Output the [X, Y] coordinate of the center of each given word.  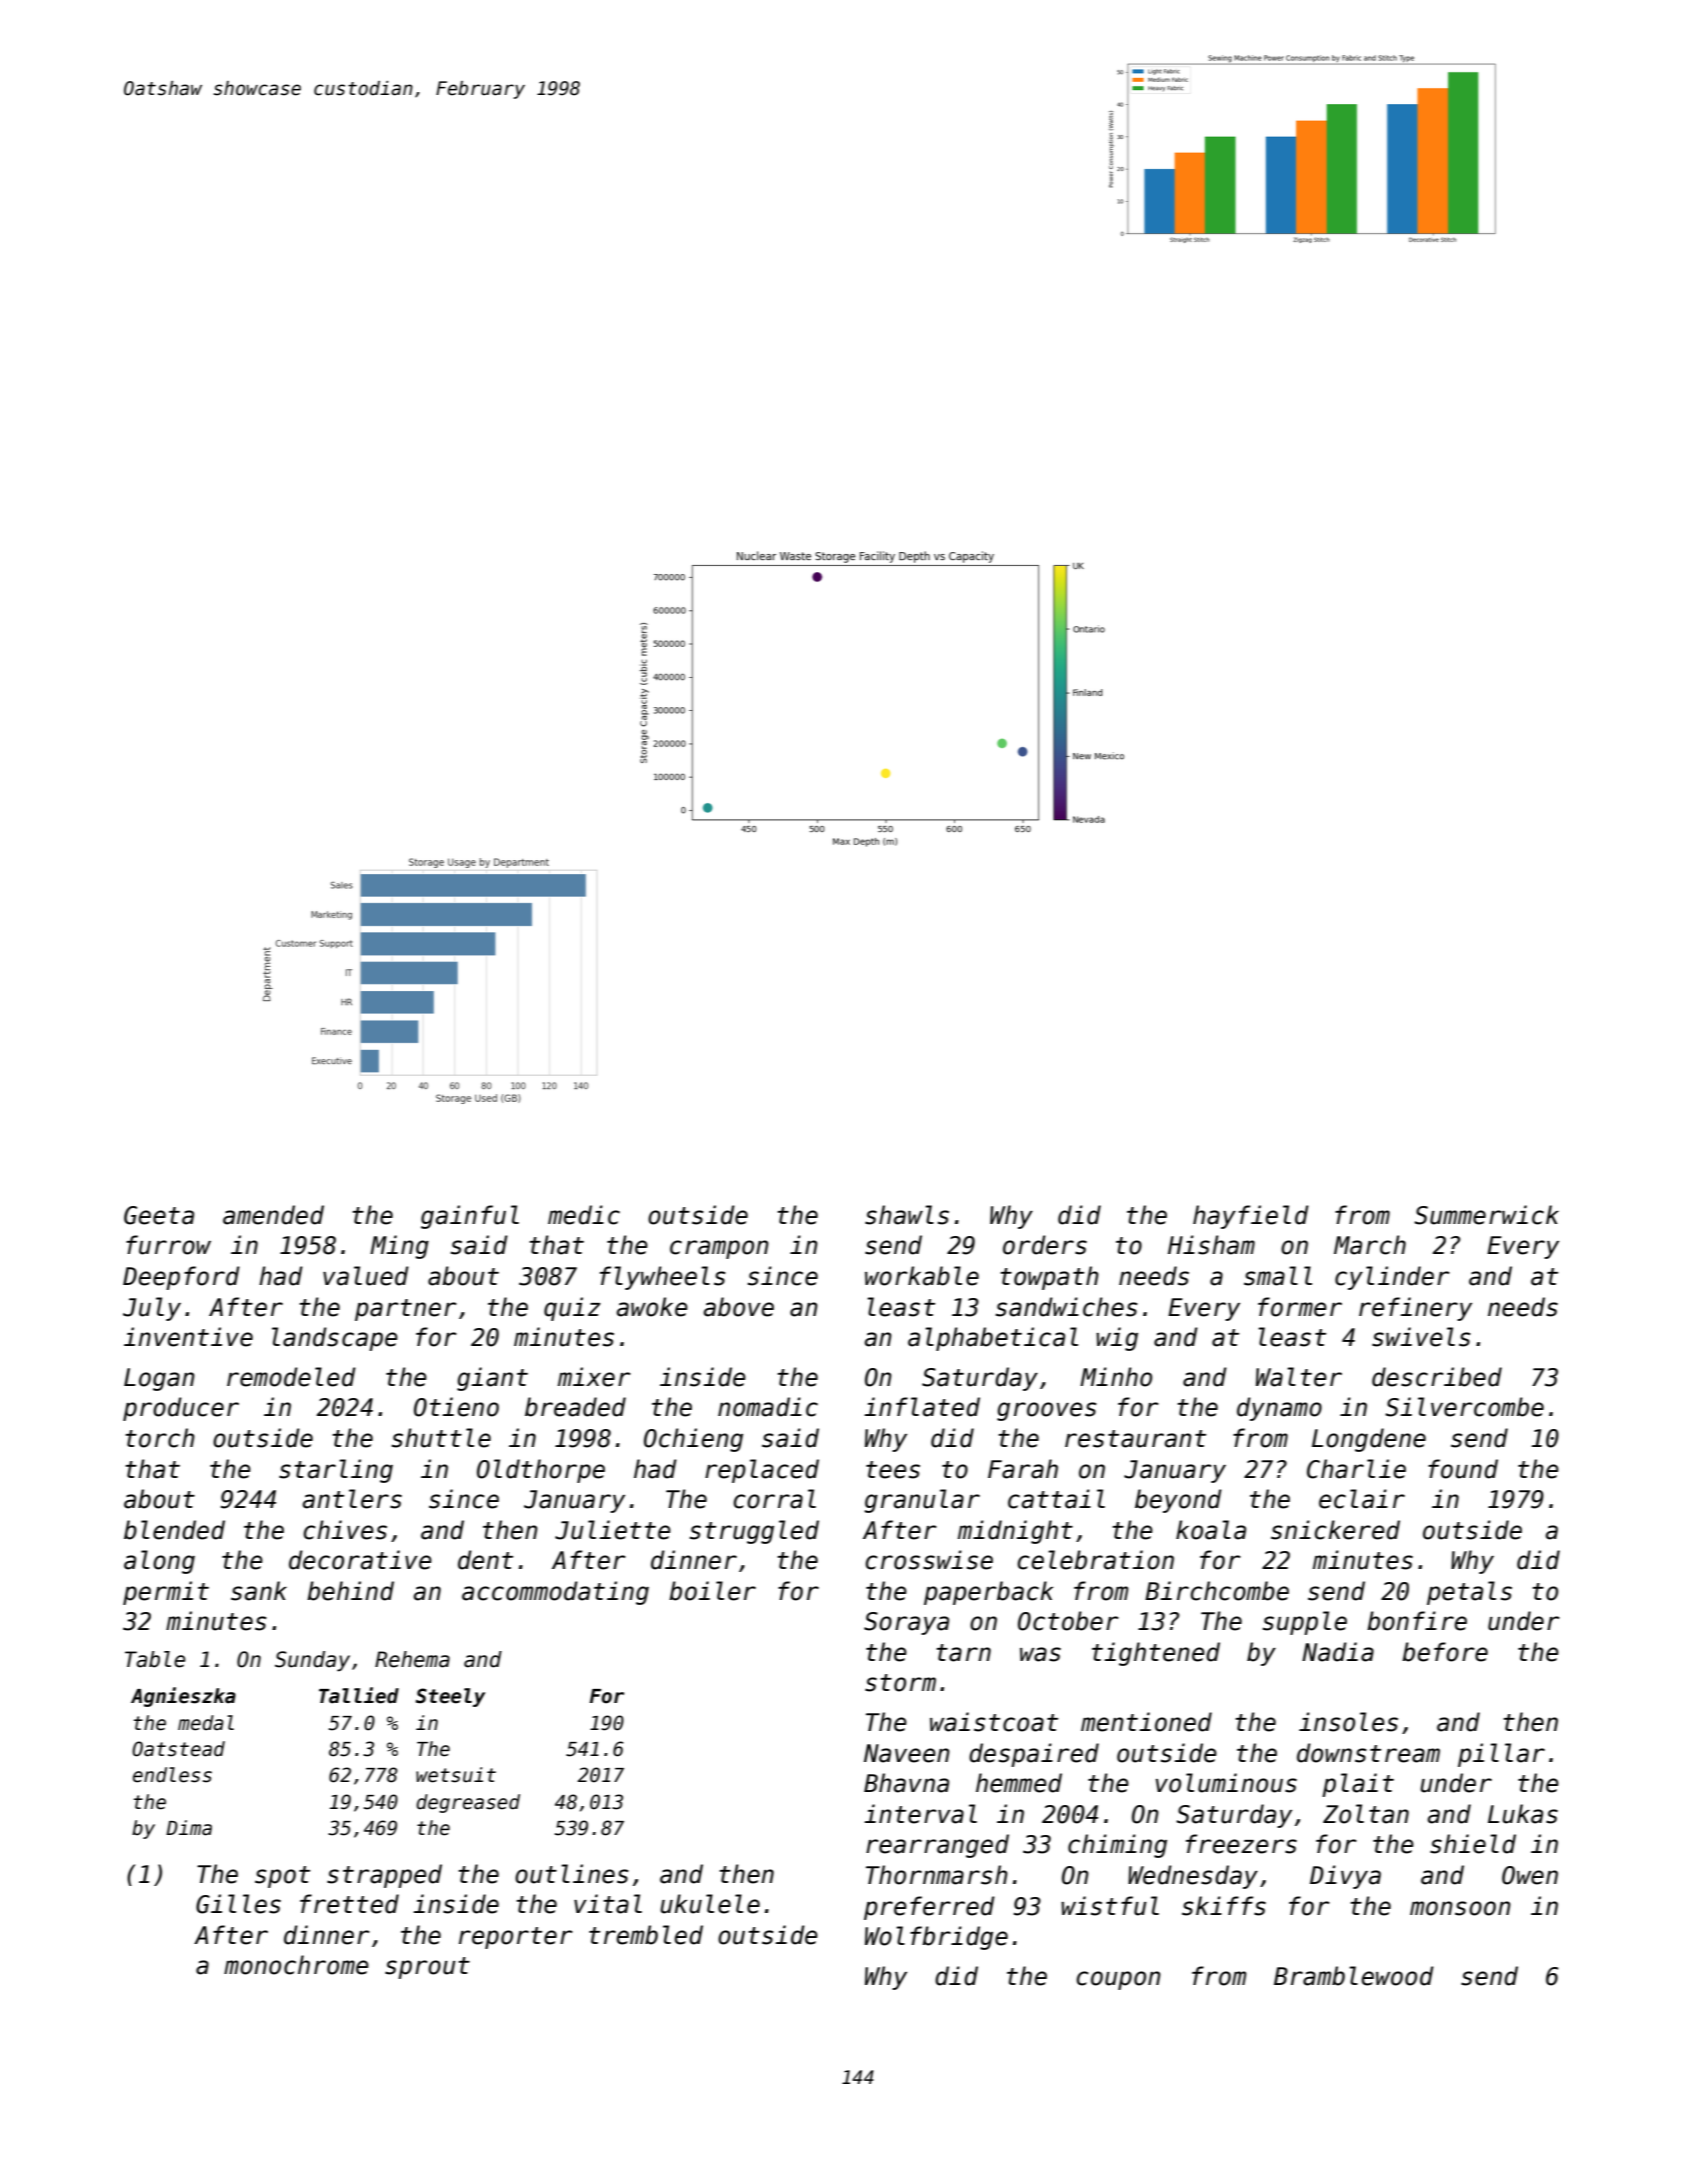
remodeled [291, 1377]
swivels [1421, 1337]
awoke [652, 1307]
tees [893, 1470]
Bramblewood [1354, 1976]
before [1445, 1652]
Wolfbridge [936, 1938]
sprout [427, 1968]
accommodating [555, 1593]
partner [406, 1310]
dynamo [1279, 1409]
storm [900, 1683]
